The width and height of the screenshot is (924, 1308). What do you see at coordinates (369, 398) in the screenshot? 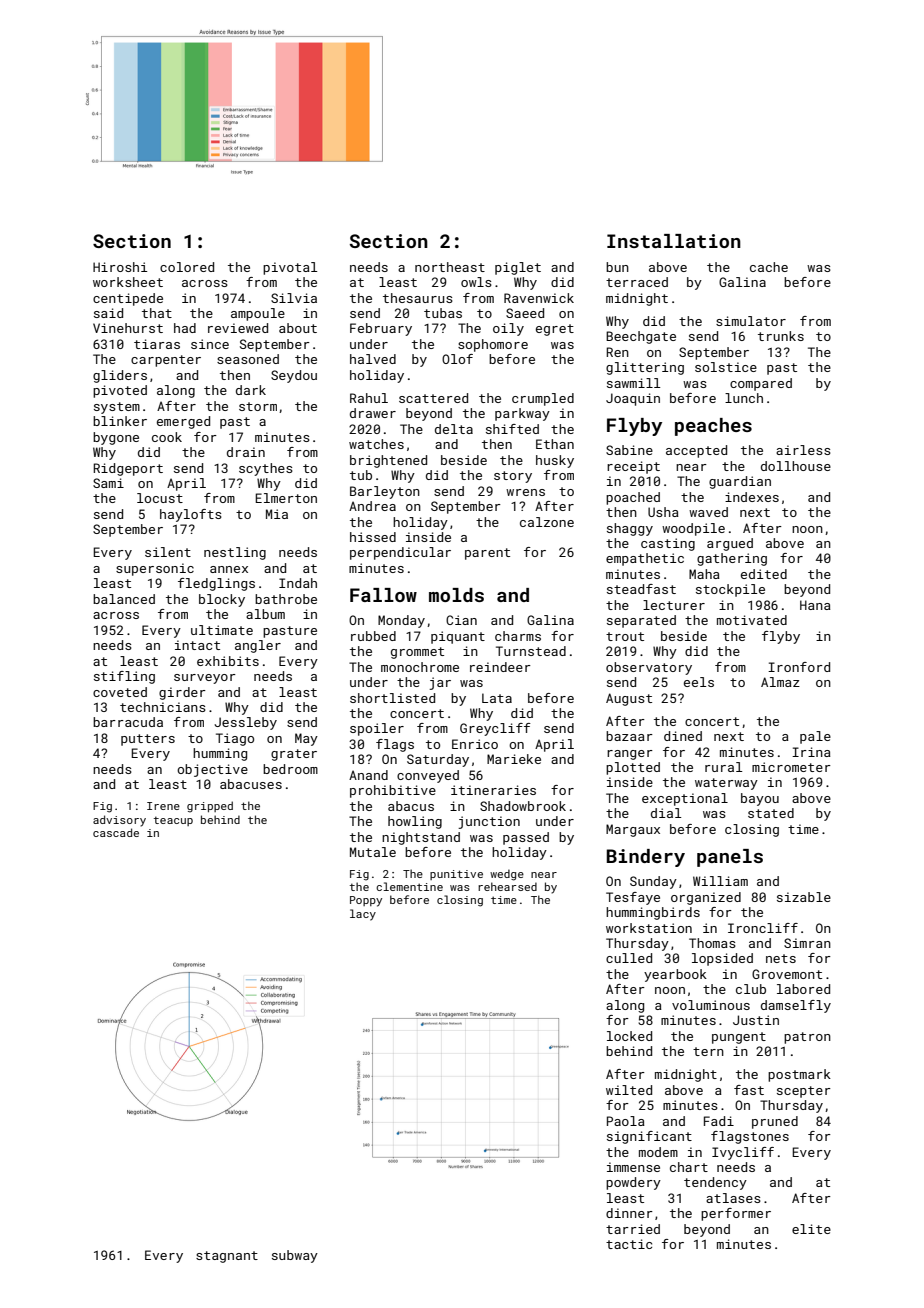
I see `Rahul` at bounding box center [369, 398].
